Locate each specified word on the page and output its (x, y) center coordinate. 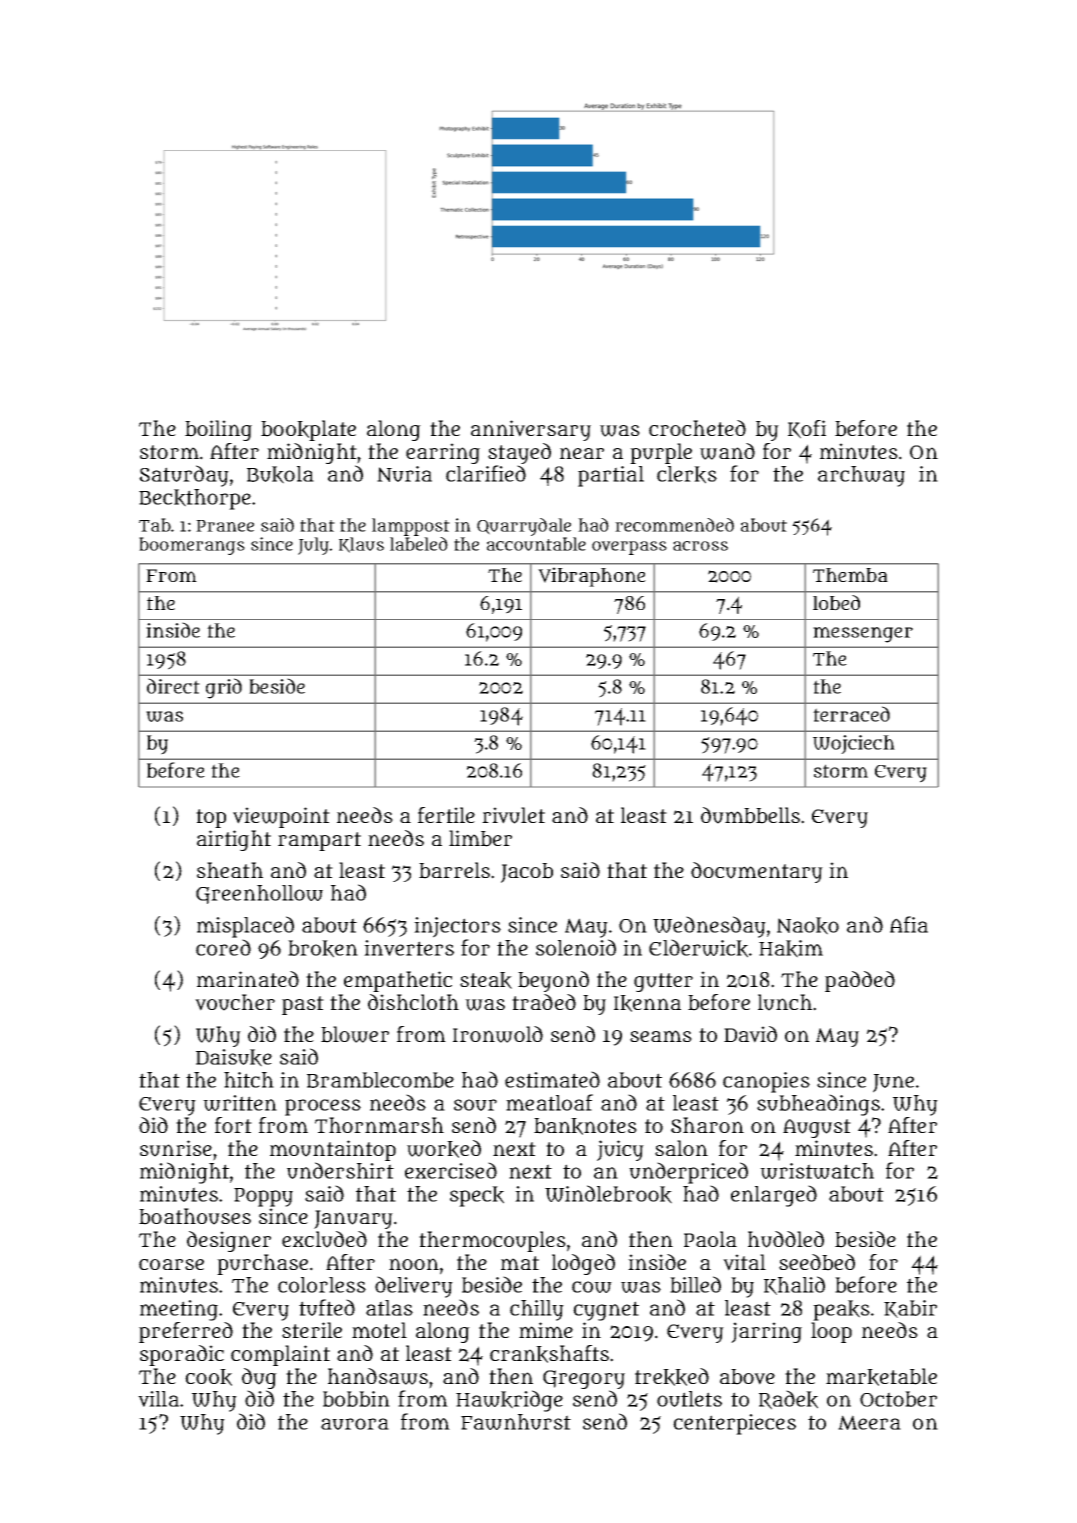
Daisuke (234, 1058)
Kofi (807, 429)
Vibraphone (592, 577)
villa (158, 1399)
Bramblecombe (380, 1080)
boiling (218, 430)
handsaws (378, 1376)
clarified (486, 473)
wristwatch (817, 1171)
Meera (869, 1422)
